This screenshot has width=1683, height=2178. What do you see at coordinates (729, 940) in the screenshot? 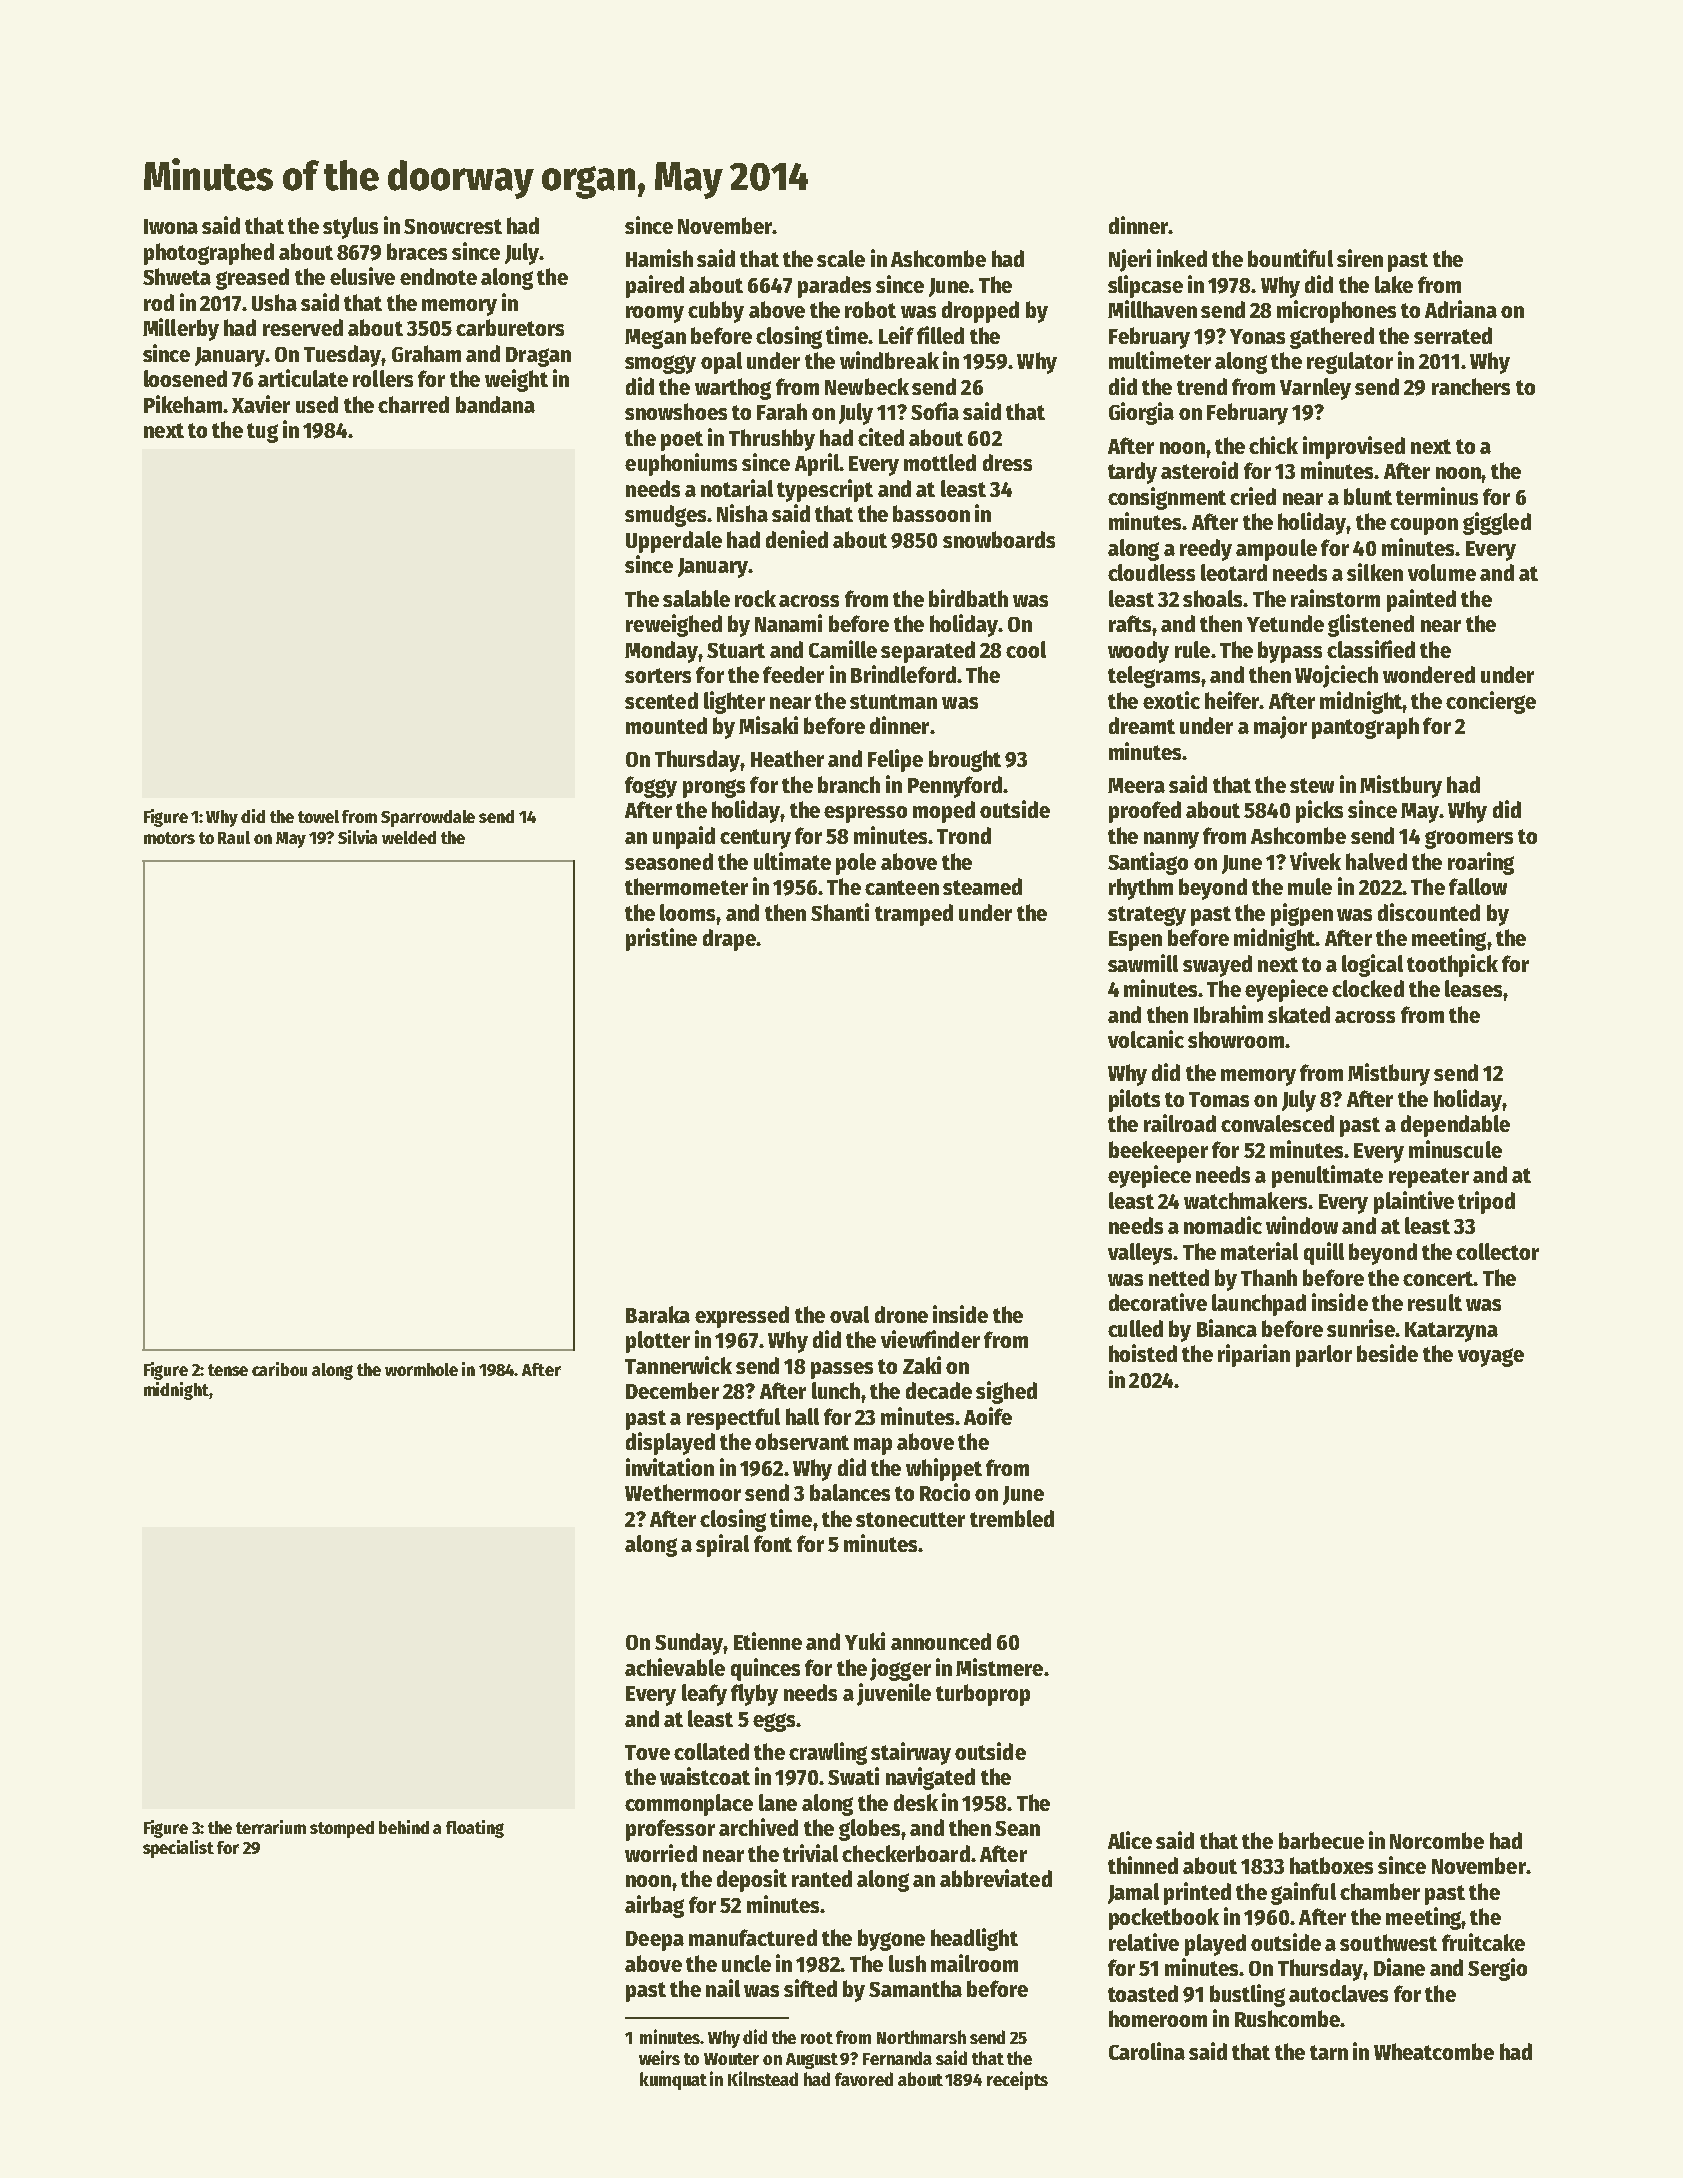
I see `drape` at bounding box center [729, 940].
